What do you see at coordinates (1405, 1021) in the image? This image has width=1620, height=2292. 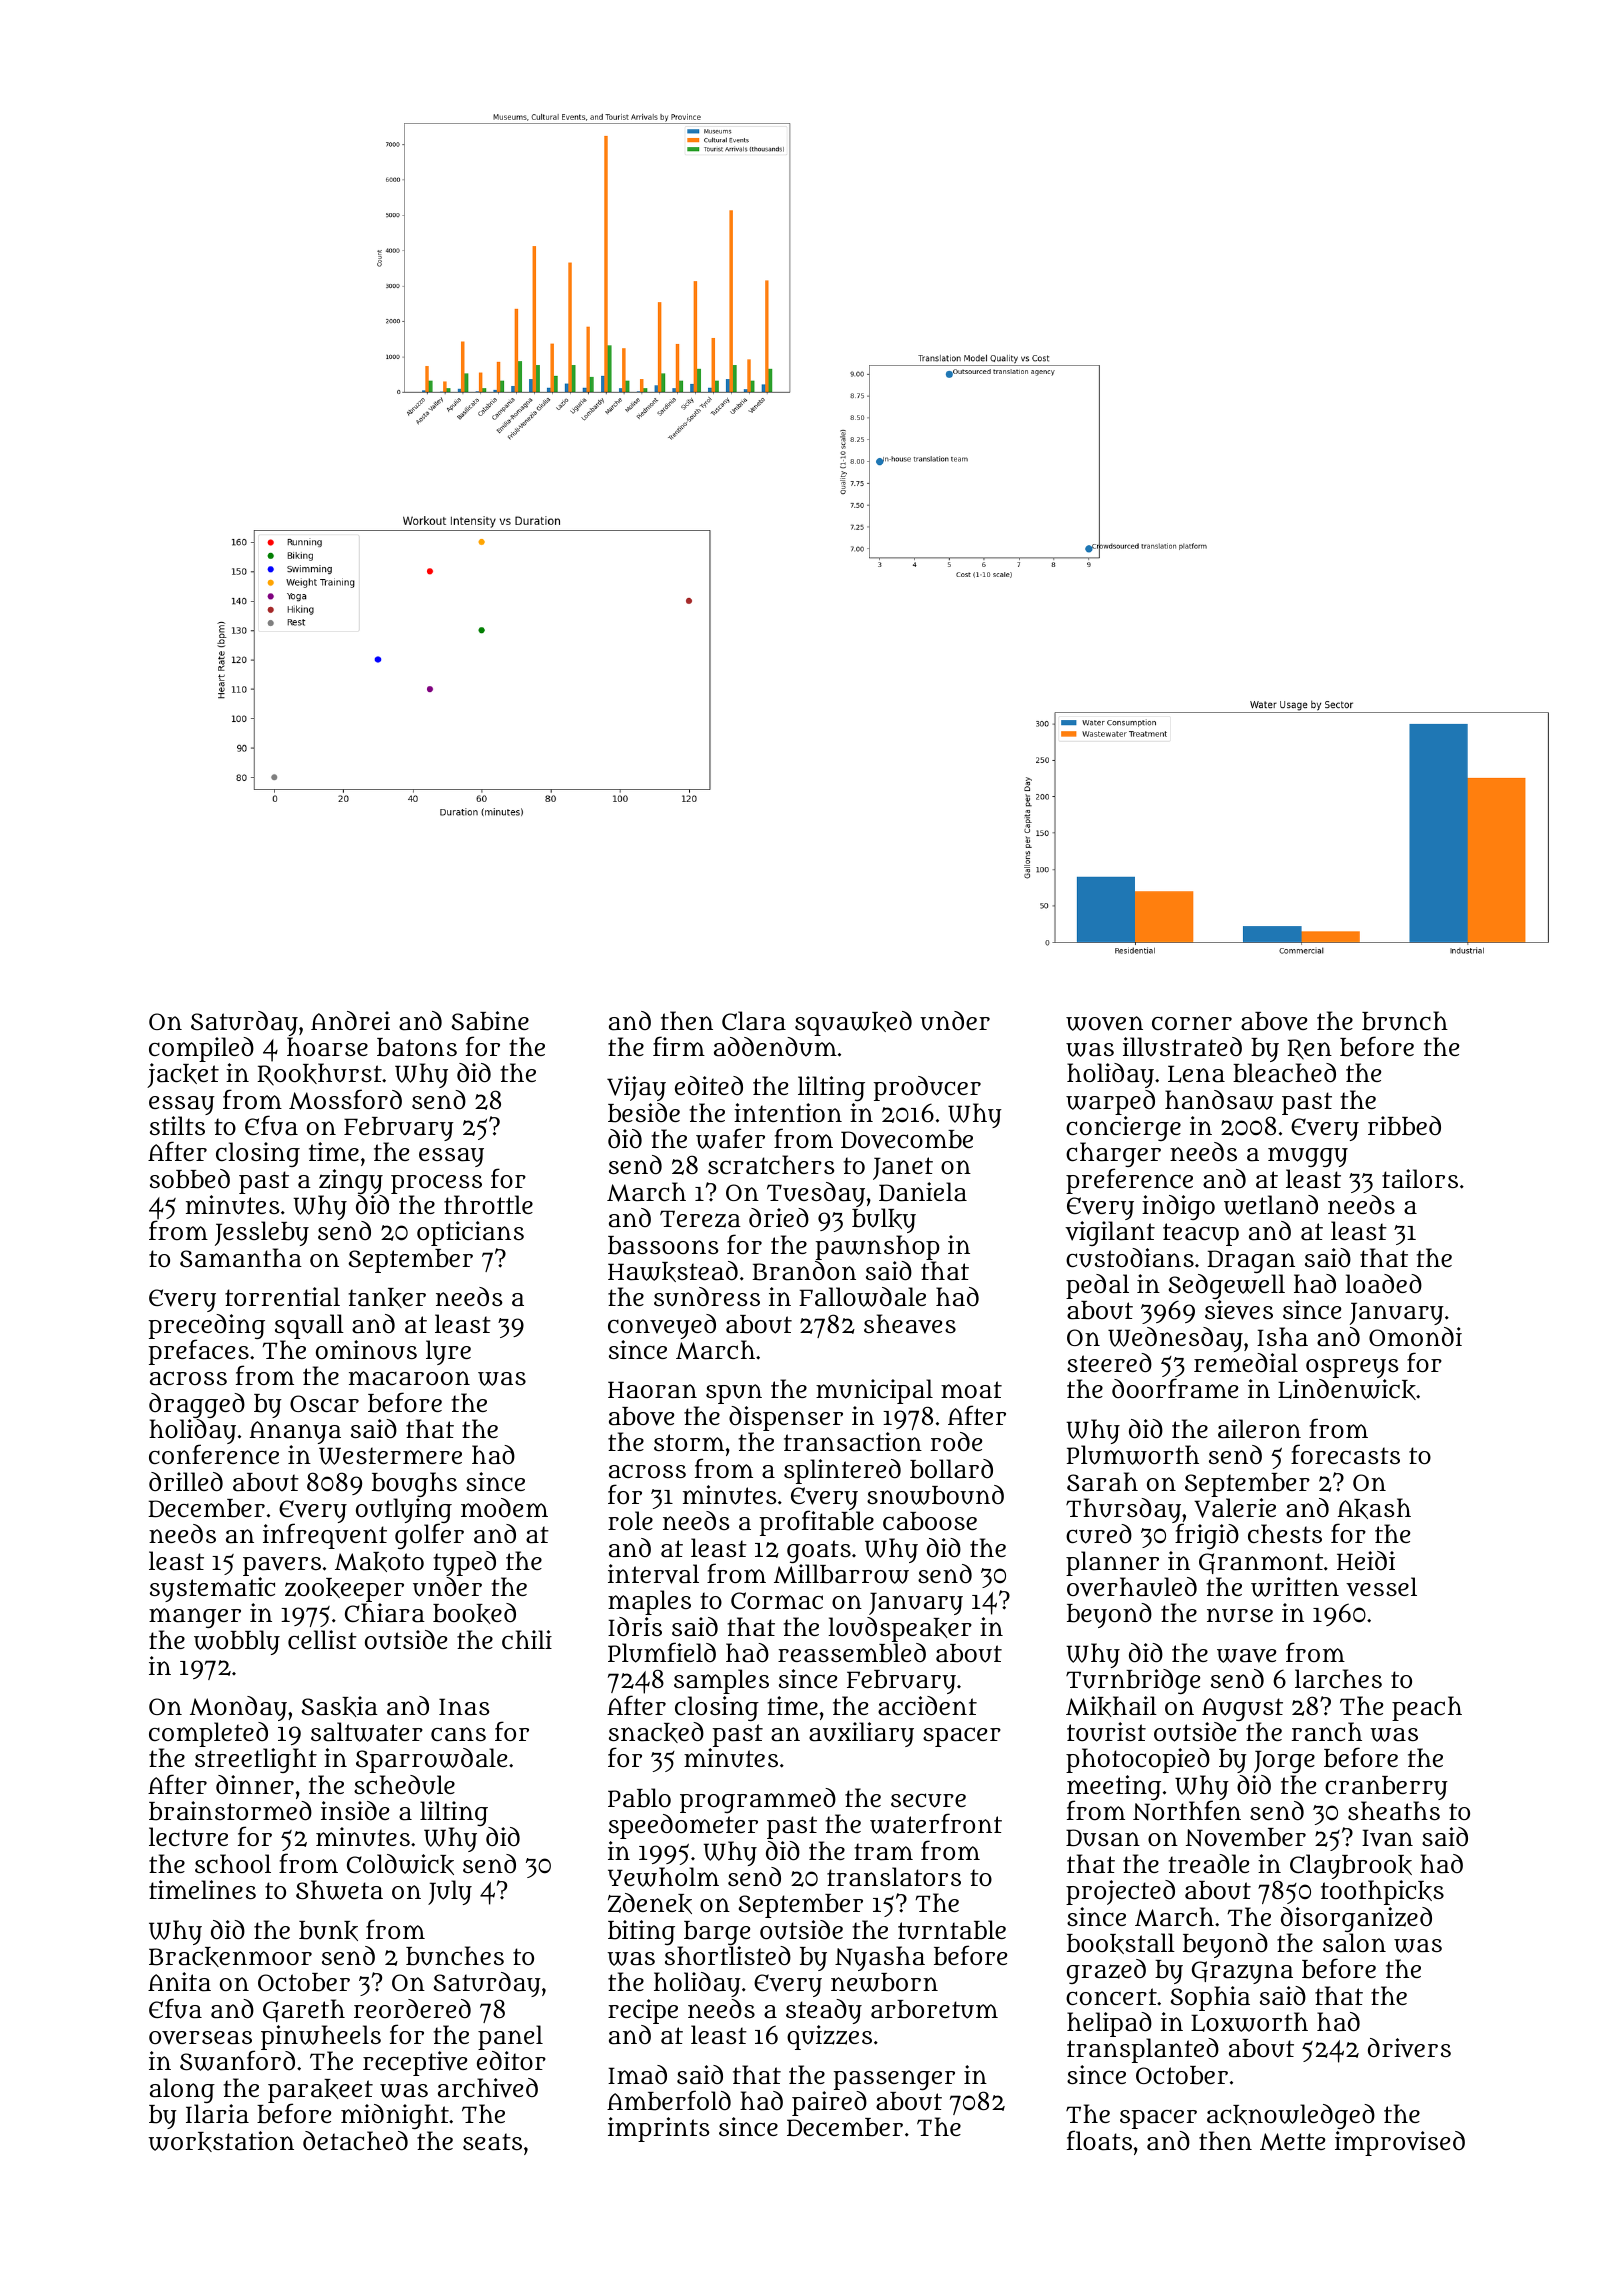 I see `brunch` at bounding box center [1405, 1021].
